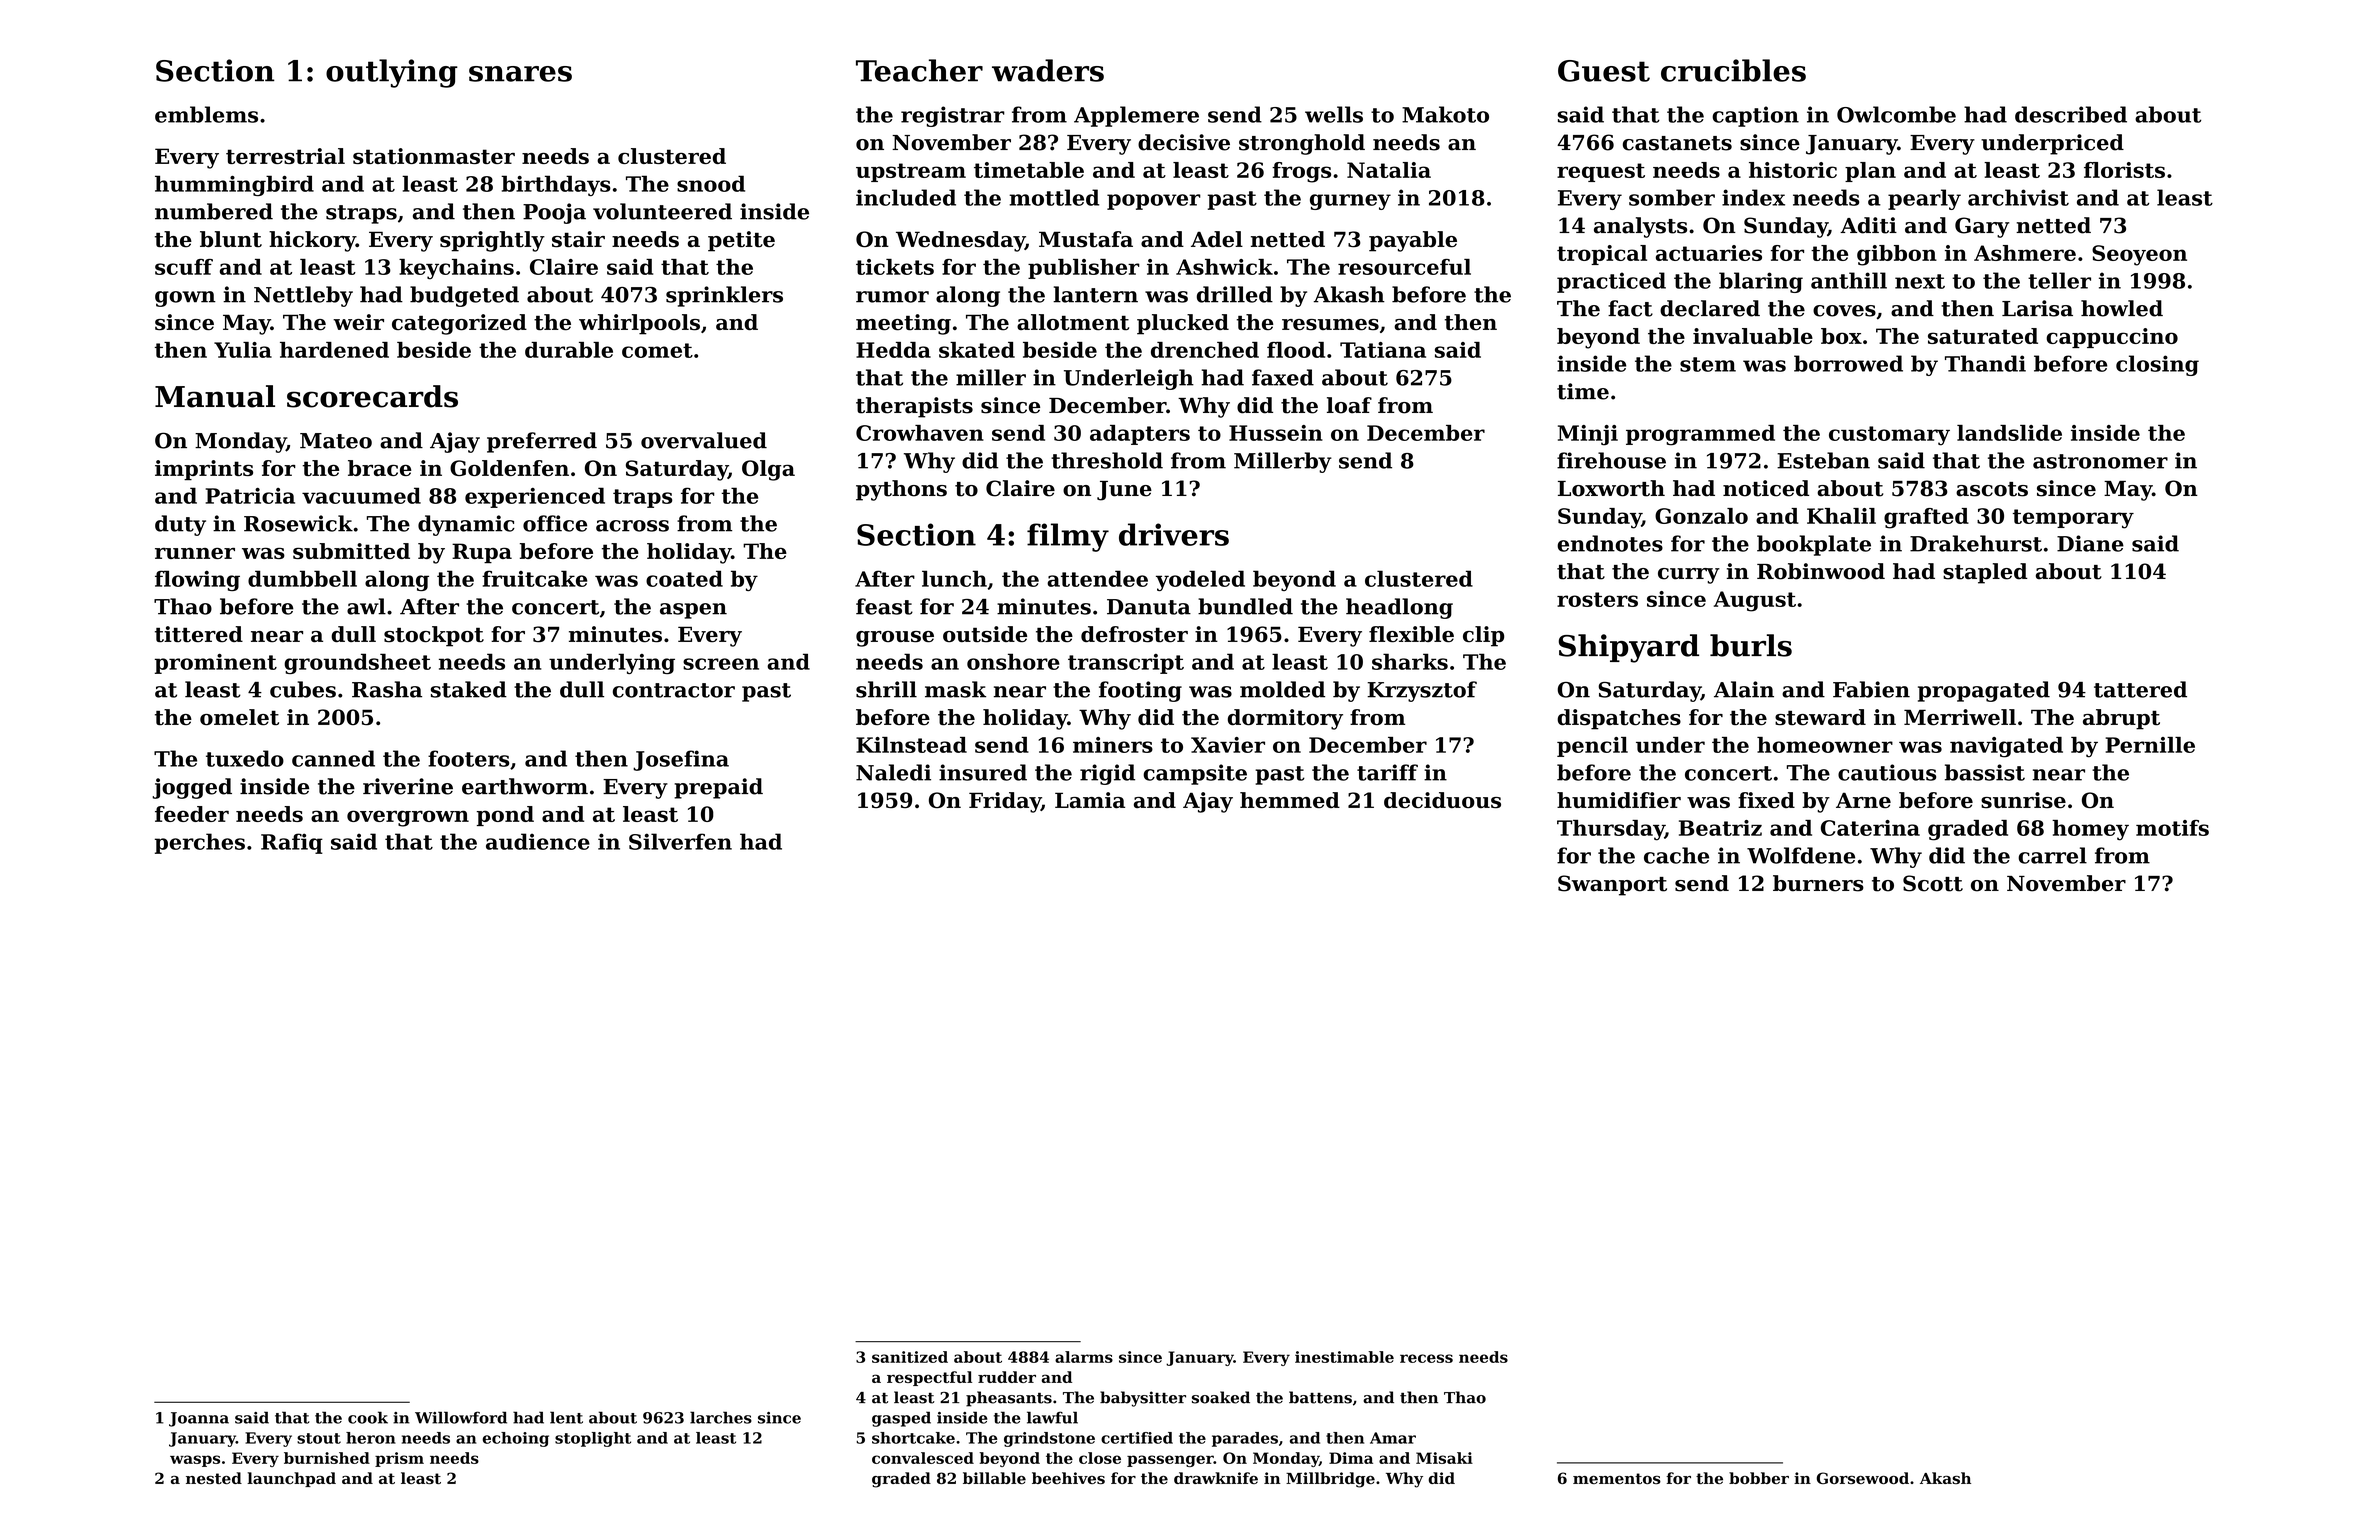  What do you see at coordinates (291, 1479) in the image?
I see `launchpad` at bounding box center [291, 1479].
